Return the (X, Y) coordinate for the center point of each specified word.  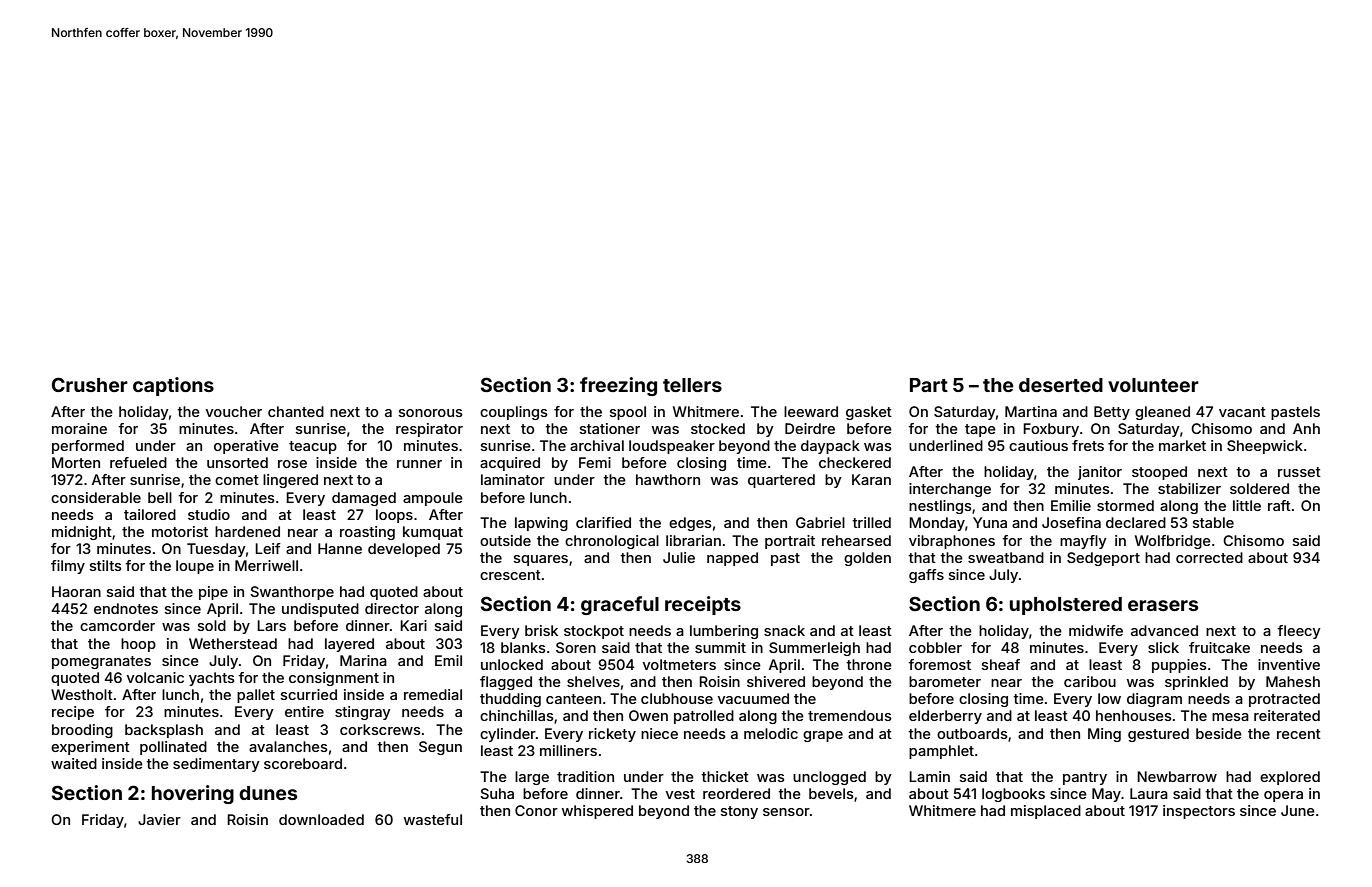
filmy (68, 567)
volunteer (1153, 385)
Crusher (90, 384)
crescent (510, 575)
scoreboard (303, 763)
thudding (510, 700)
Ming (1104, 735)
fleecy (1299, 632)
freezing (618, 386)
